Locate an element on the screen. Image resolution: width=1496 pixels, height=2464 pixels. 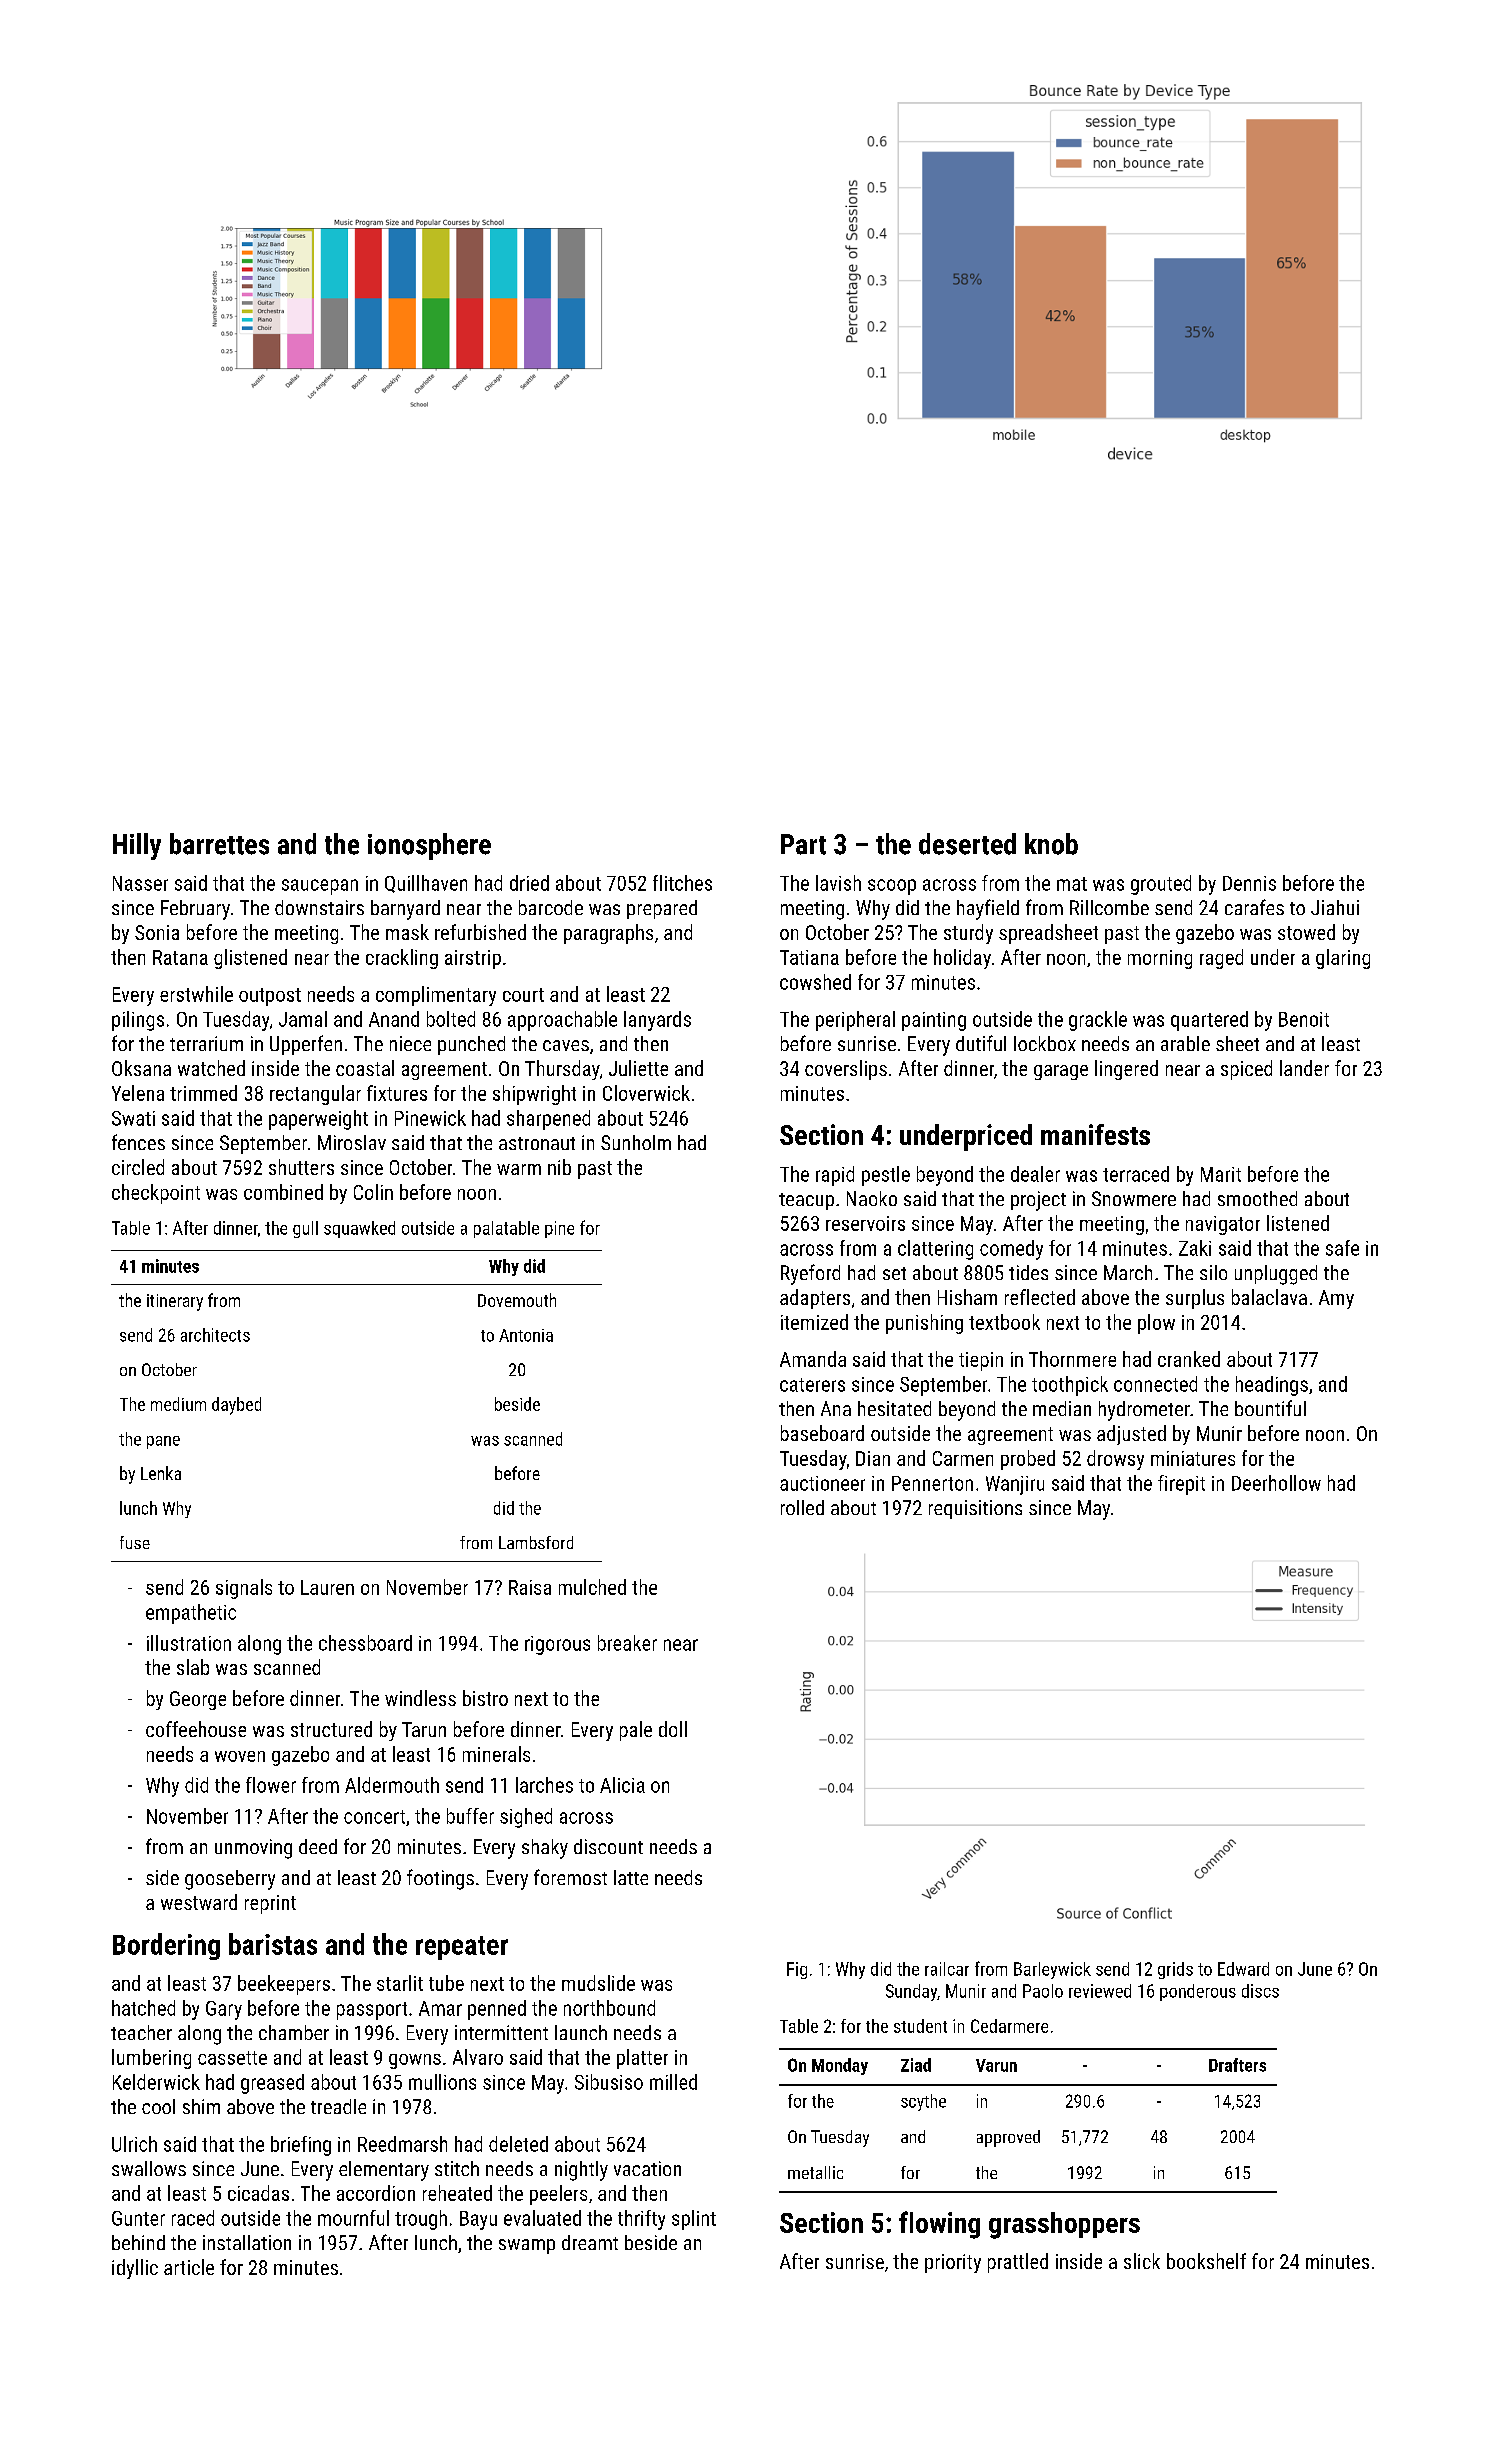
safe is located at coordinates (1342, 1248).
